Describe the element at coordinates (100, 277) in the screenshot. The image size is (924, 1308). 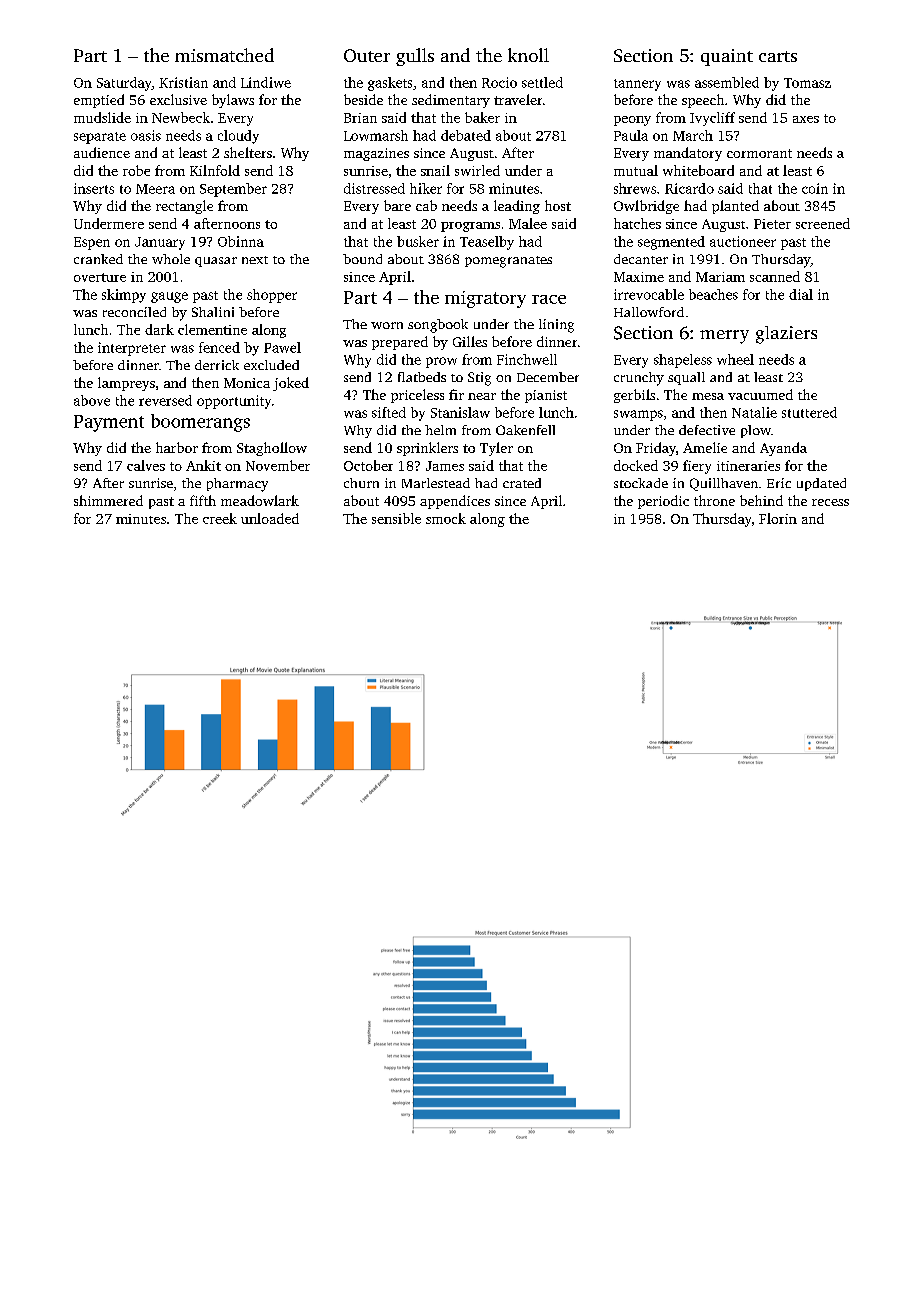
I see `overture` at that location.
